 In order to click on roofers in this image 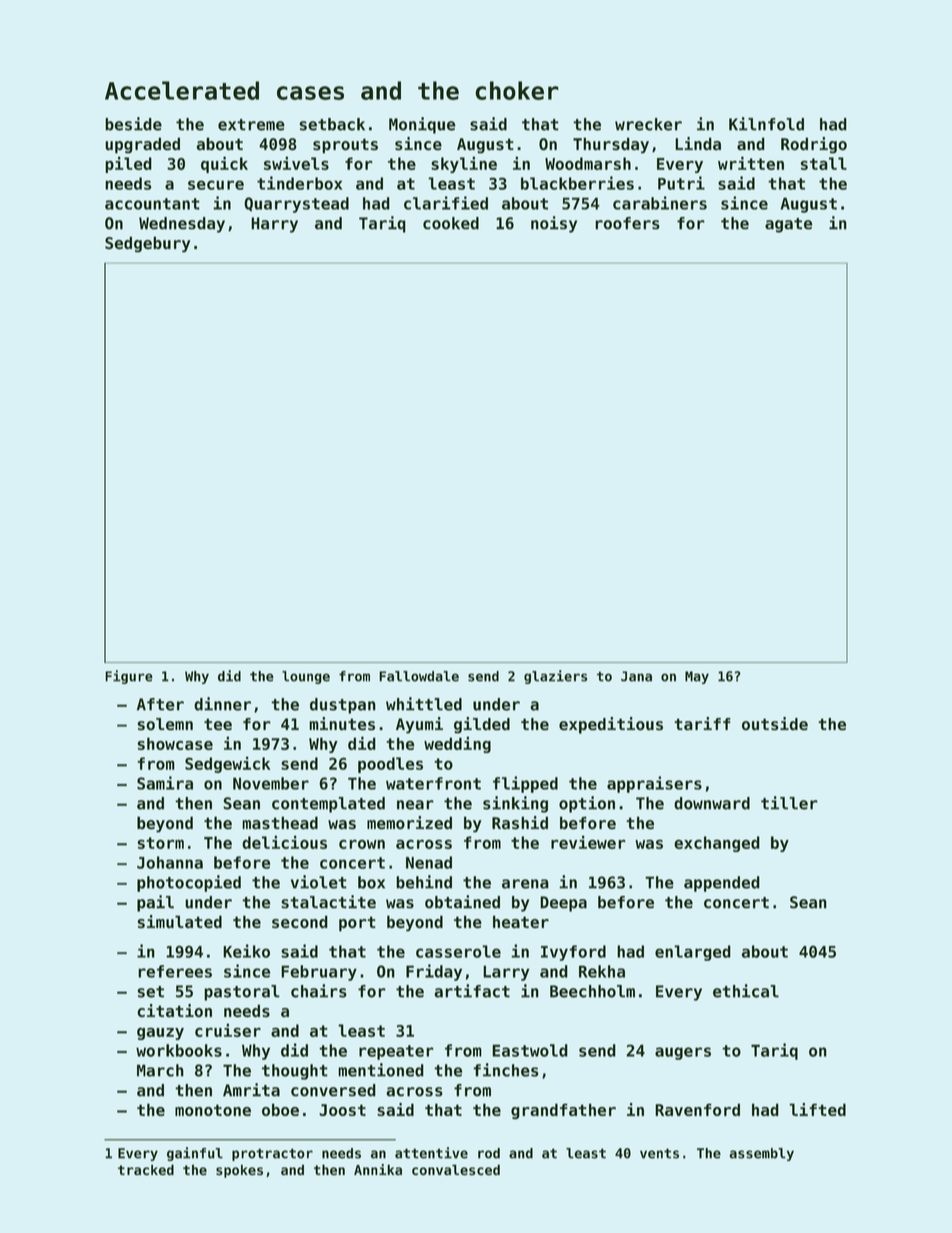, I will do `click(627, 223)`.
